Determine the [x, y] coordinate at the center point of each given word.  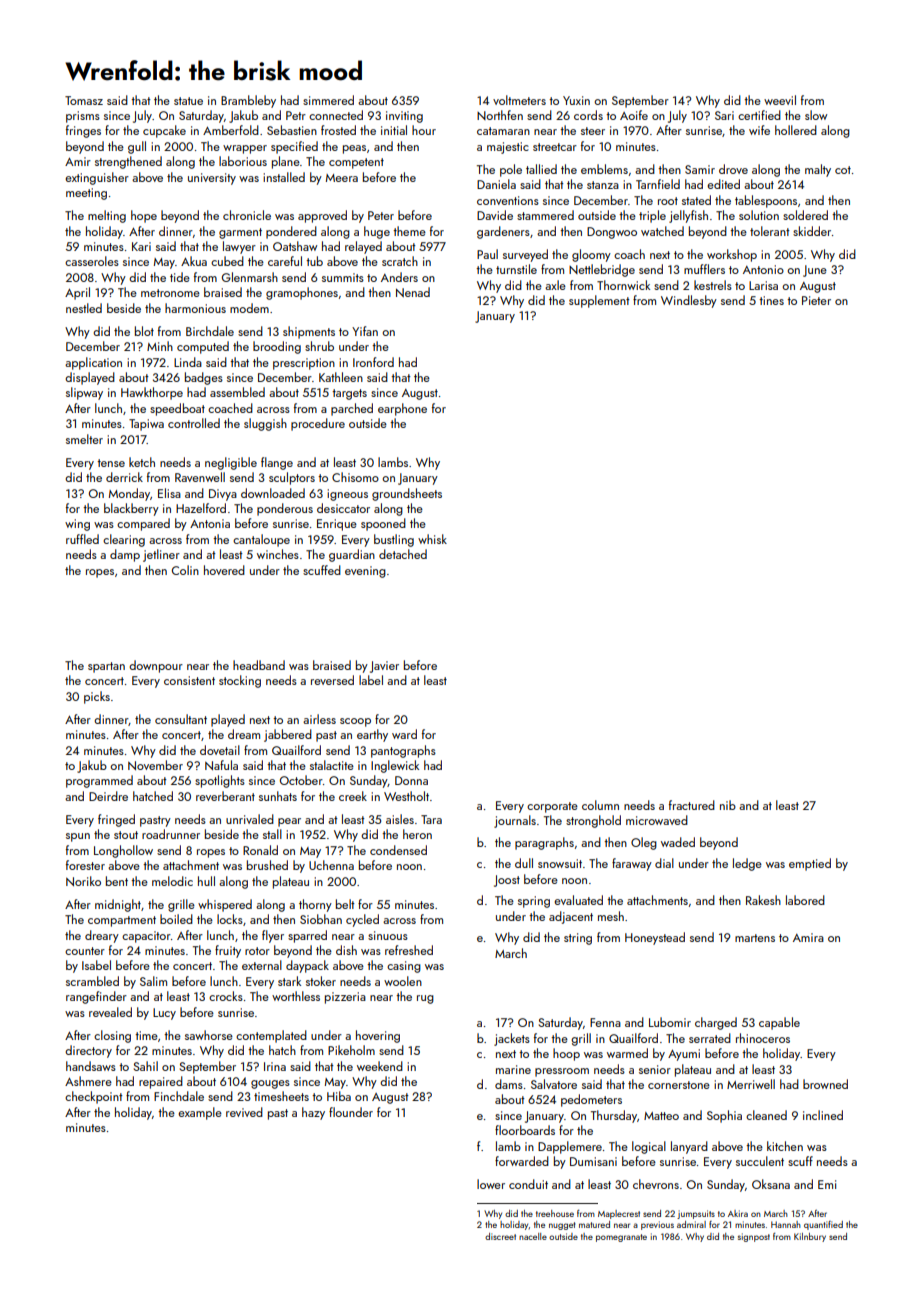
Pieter [816, 300]
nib [728, 805]
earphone [402, 409]
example [200, 1113]
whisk [432, 539]
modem [249, 308]
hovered [224, 570]
